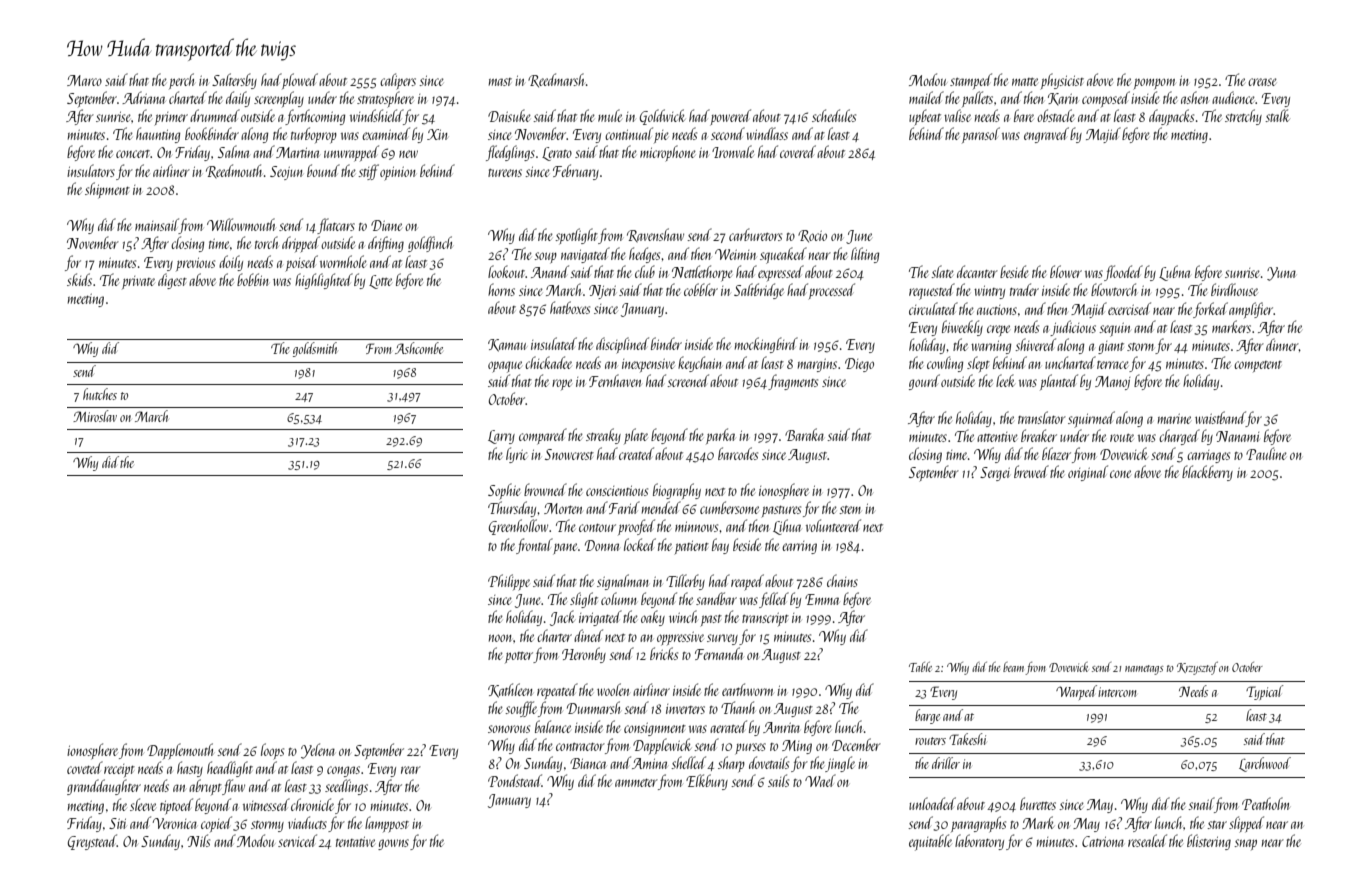  Describe the element at coordinates (655, 235) in the image. I see `Ravenshaw` at that location.
